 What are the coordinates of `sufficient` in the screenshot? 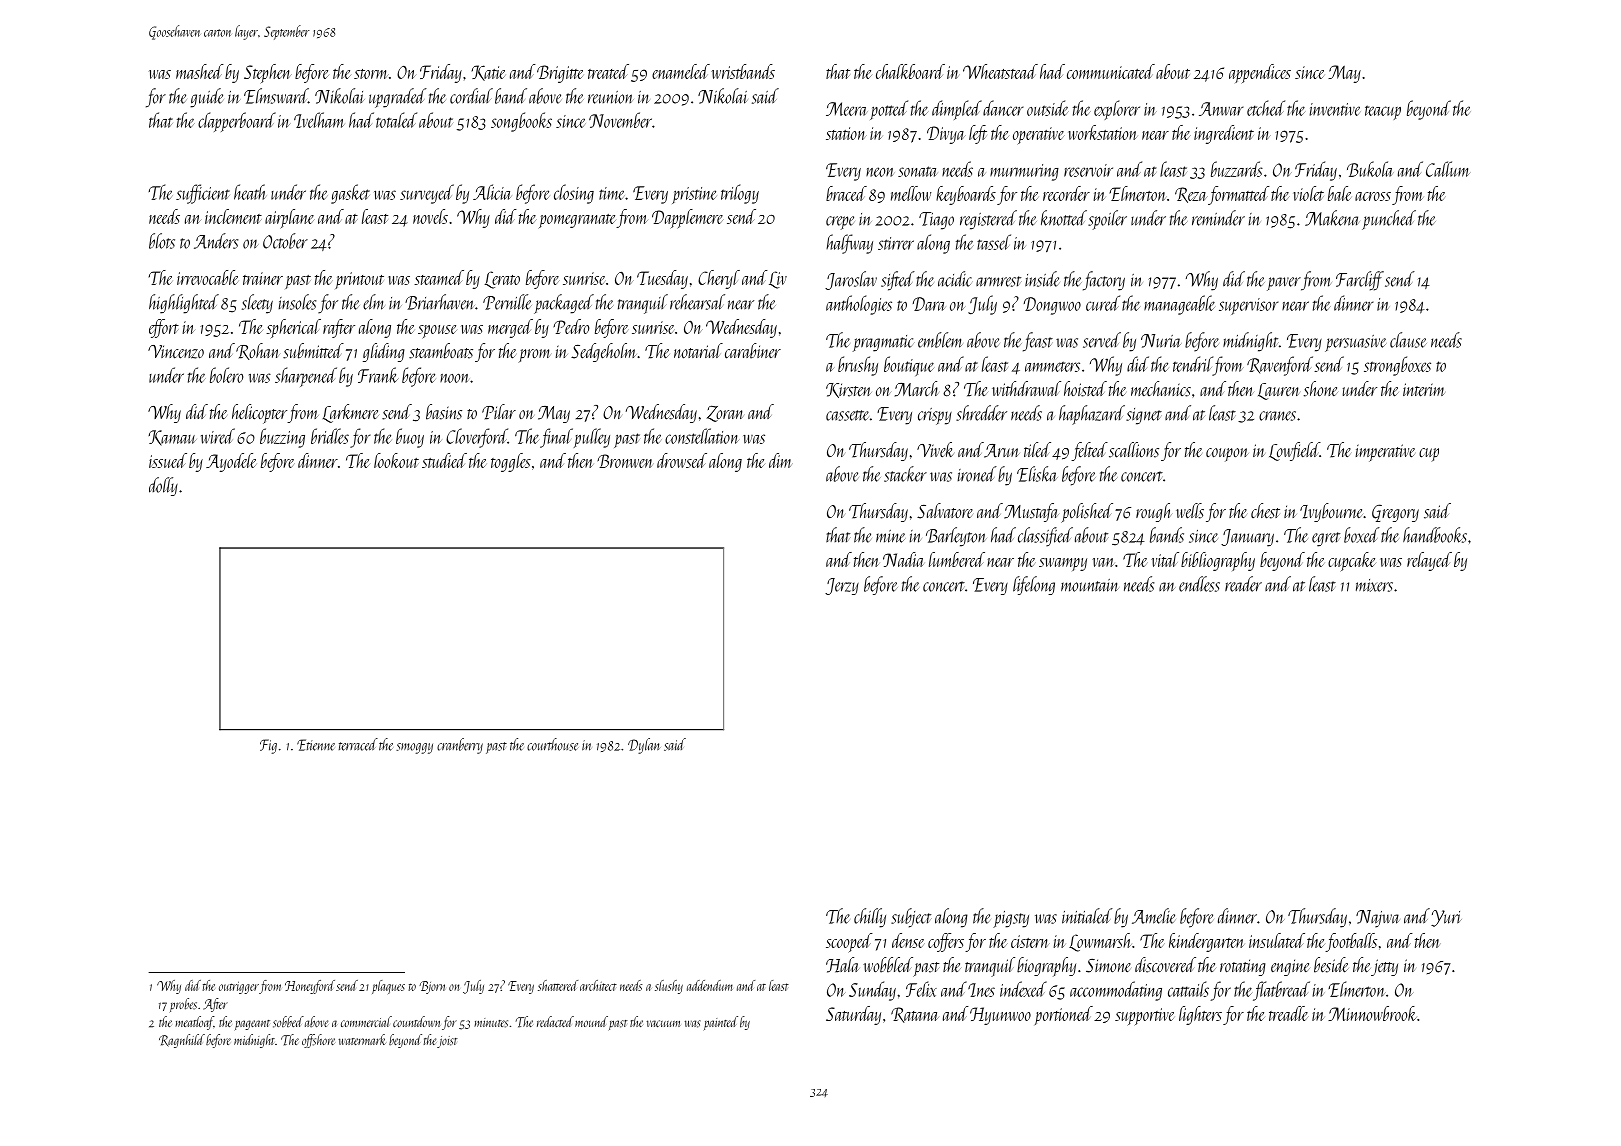 It's located at (203, 194).
